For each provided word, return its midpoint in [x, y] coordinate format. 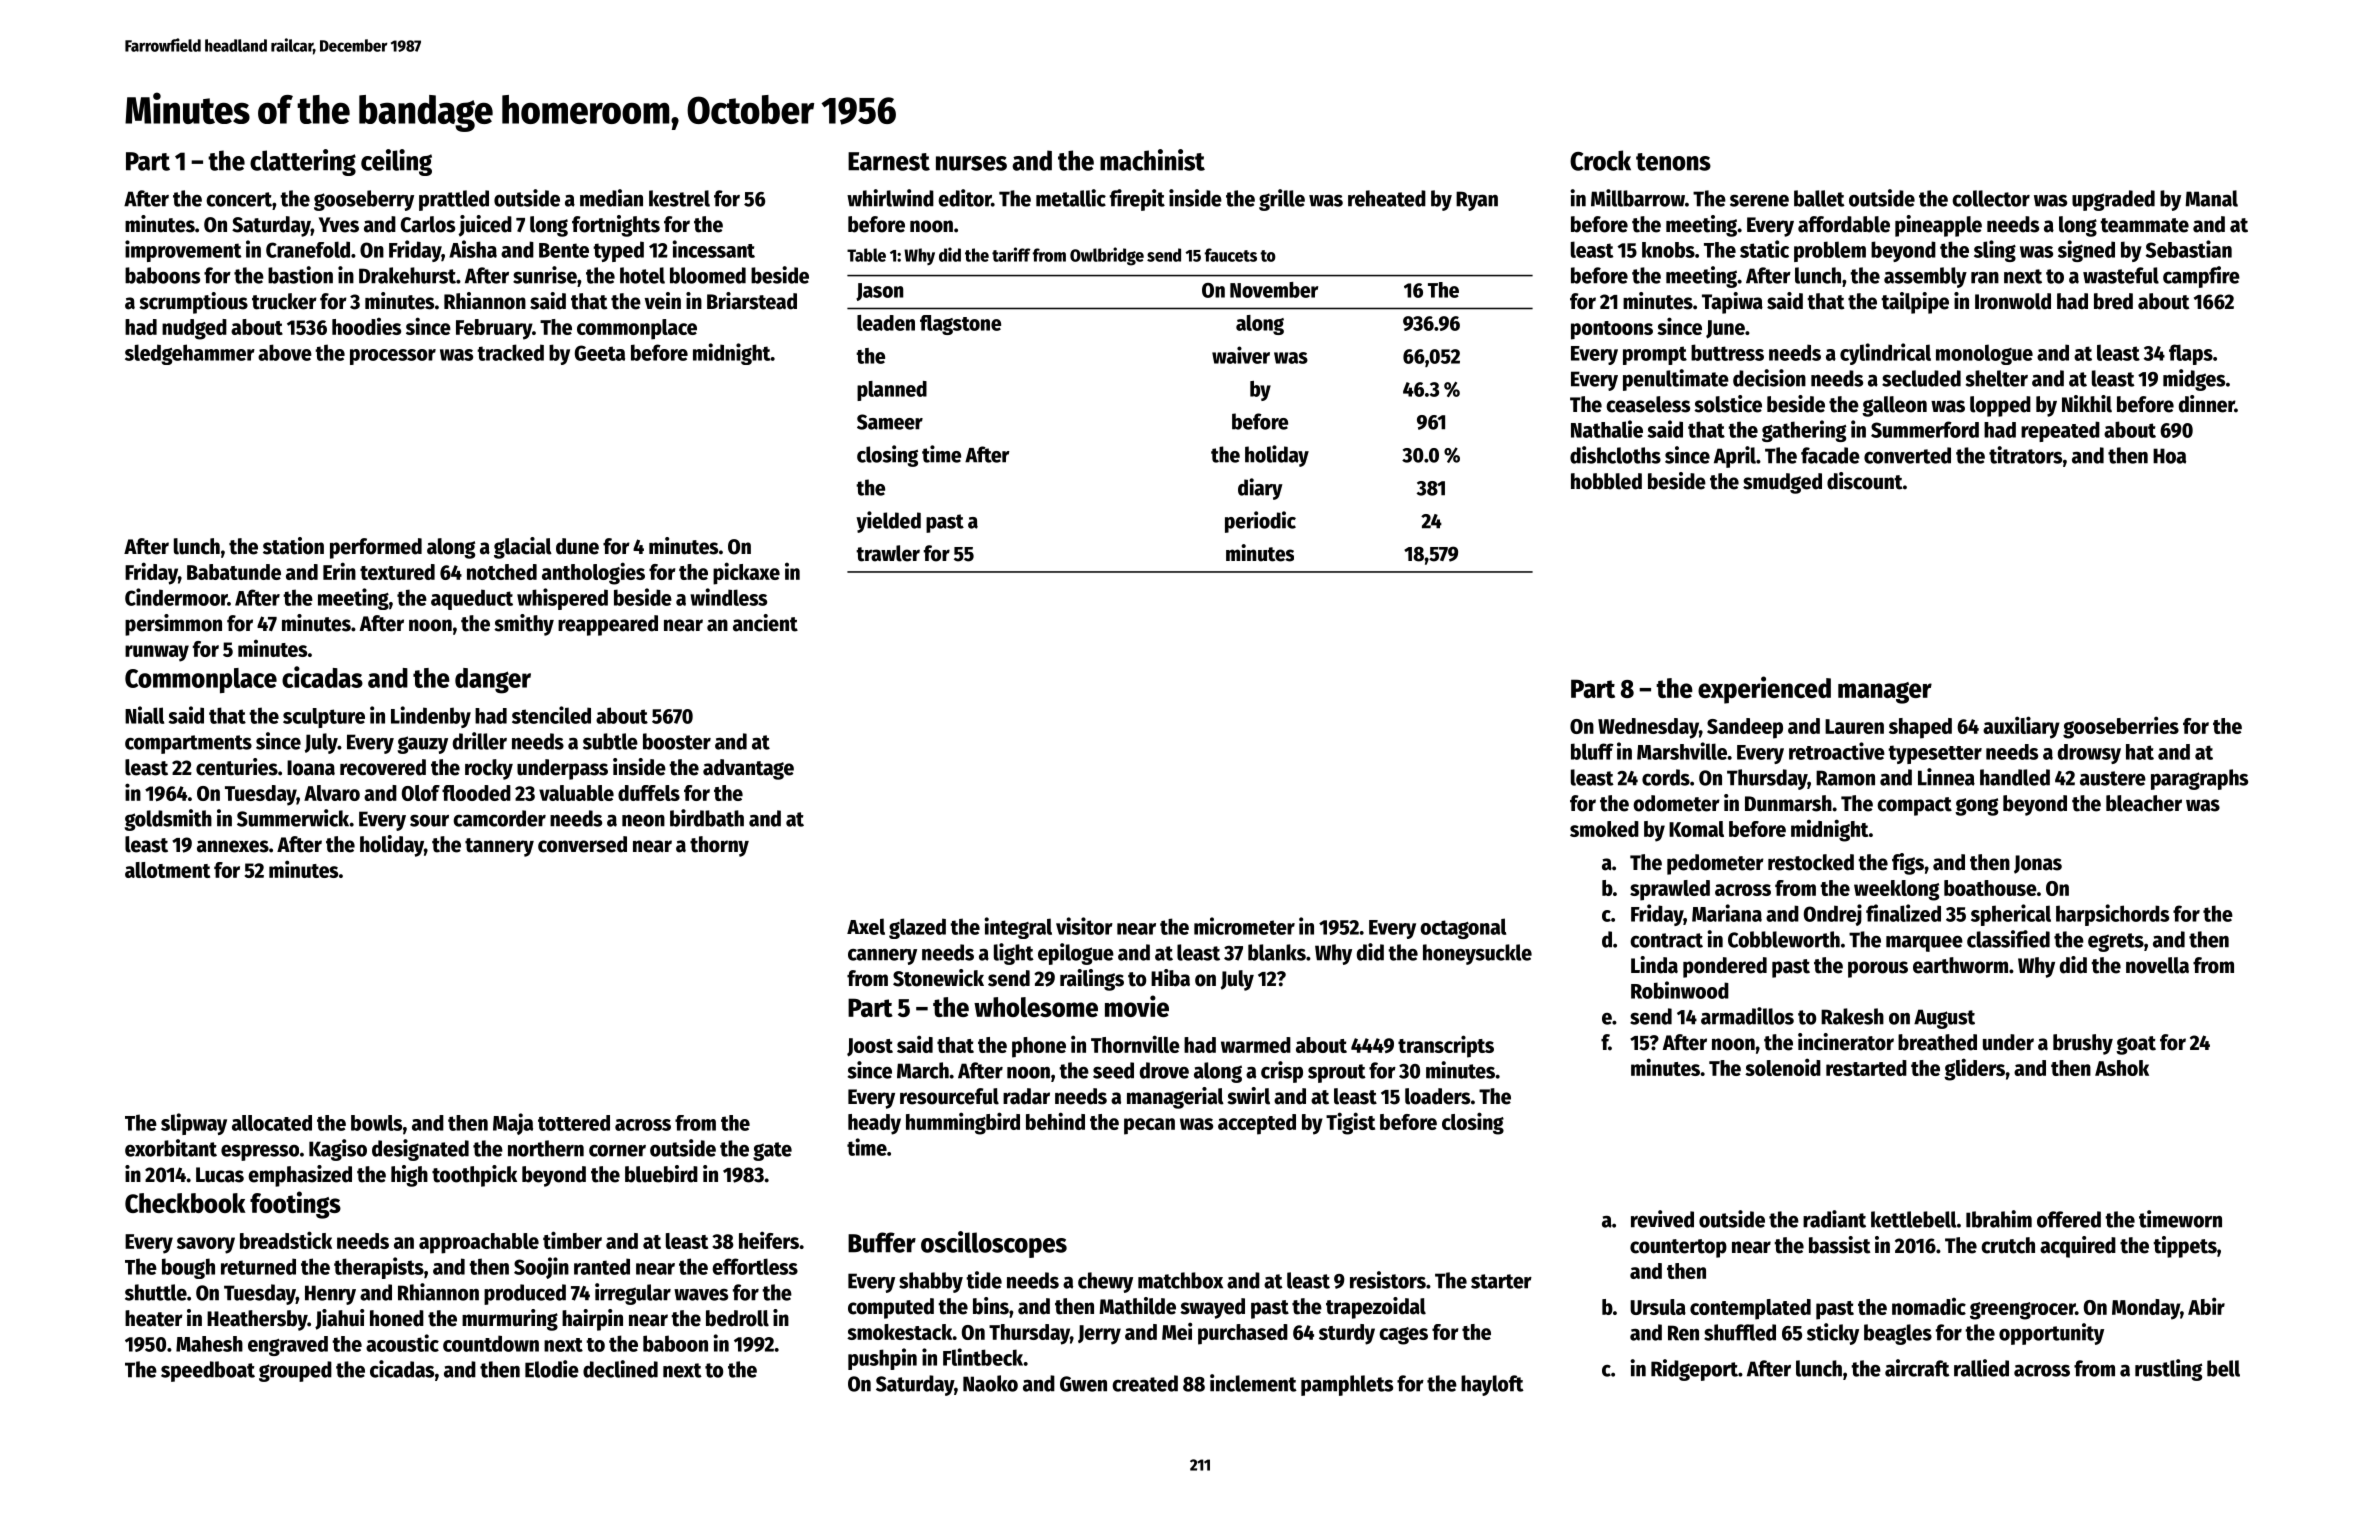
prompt [1655, 355]
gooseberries [2121, 727]
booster [677, 741]
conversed [582, 844]
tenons [1673, 162]
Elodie [552, 1369]
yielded [888, 522]
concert [239, 199]
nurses [971, 163]
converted [1907, 455]
